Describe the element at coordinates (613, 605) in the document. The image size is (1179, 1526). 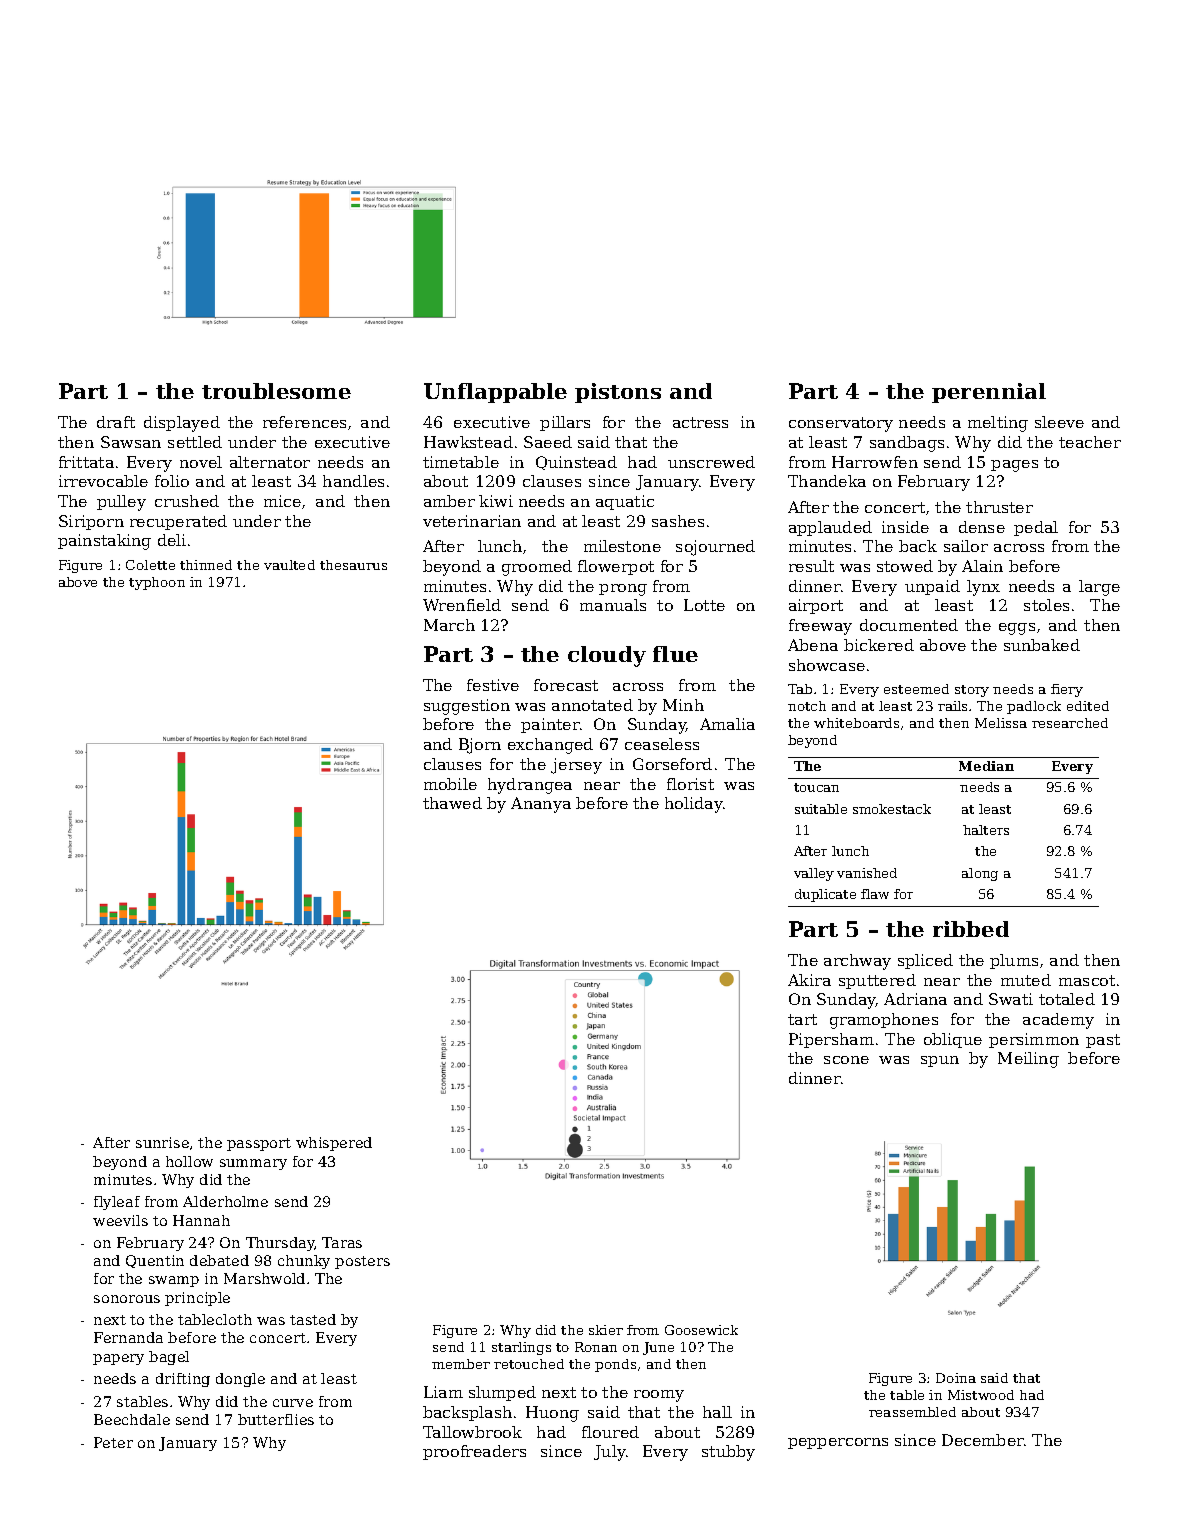
I see `manuals` at that location.
